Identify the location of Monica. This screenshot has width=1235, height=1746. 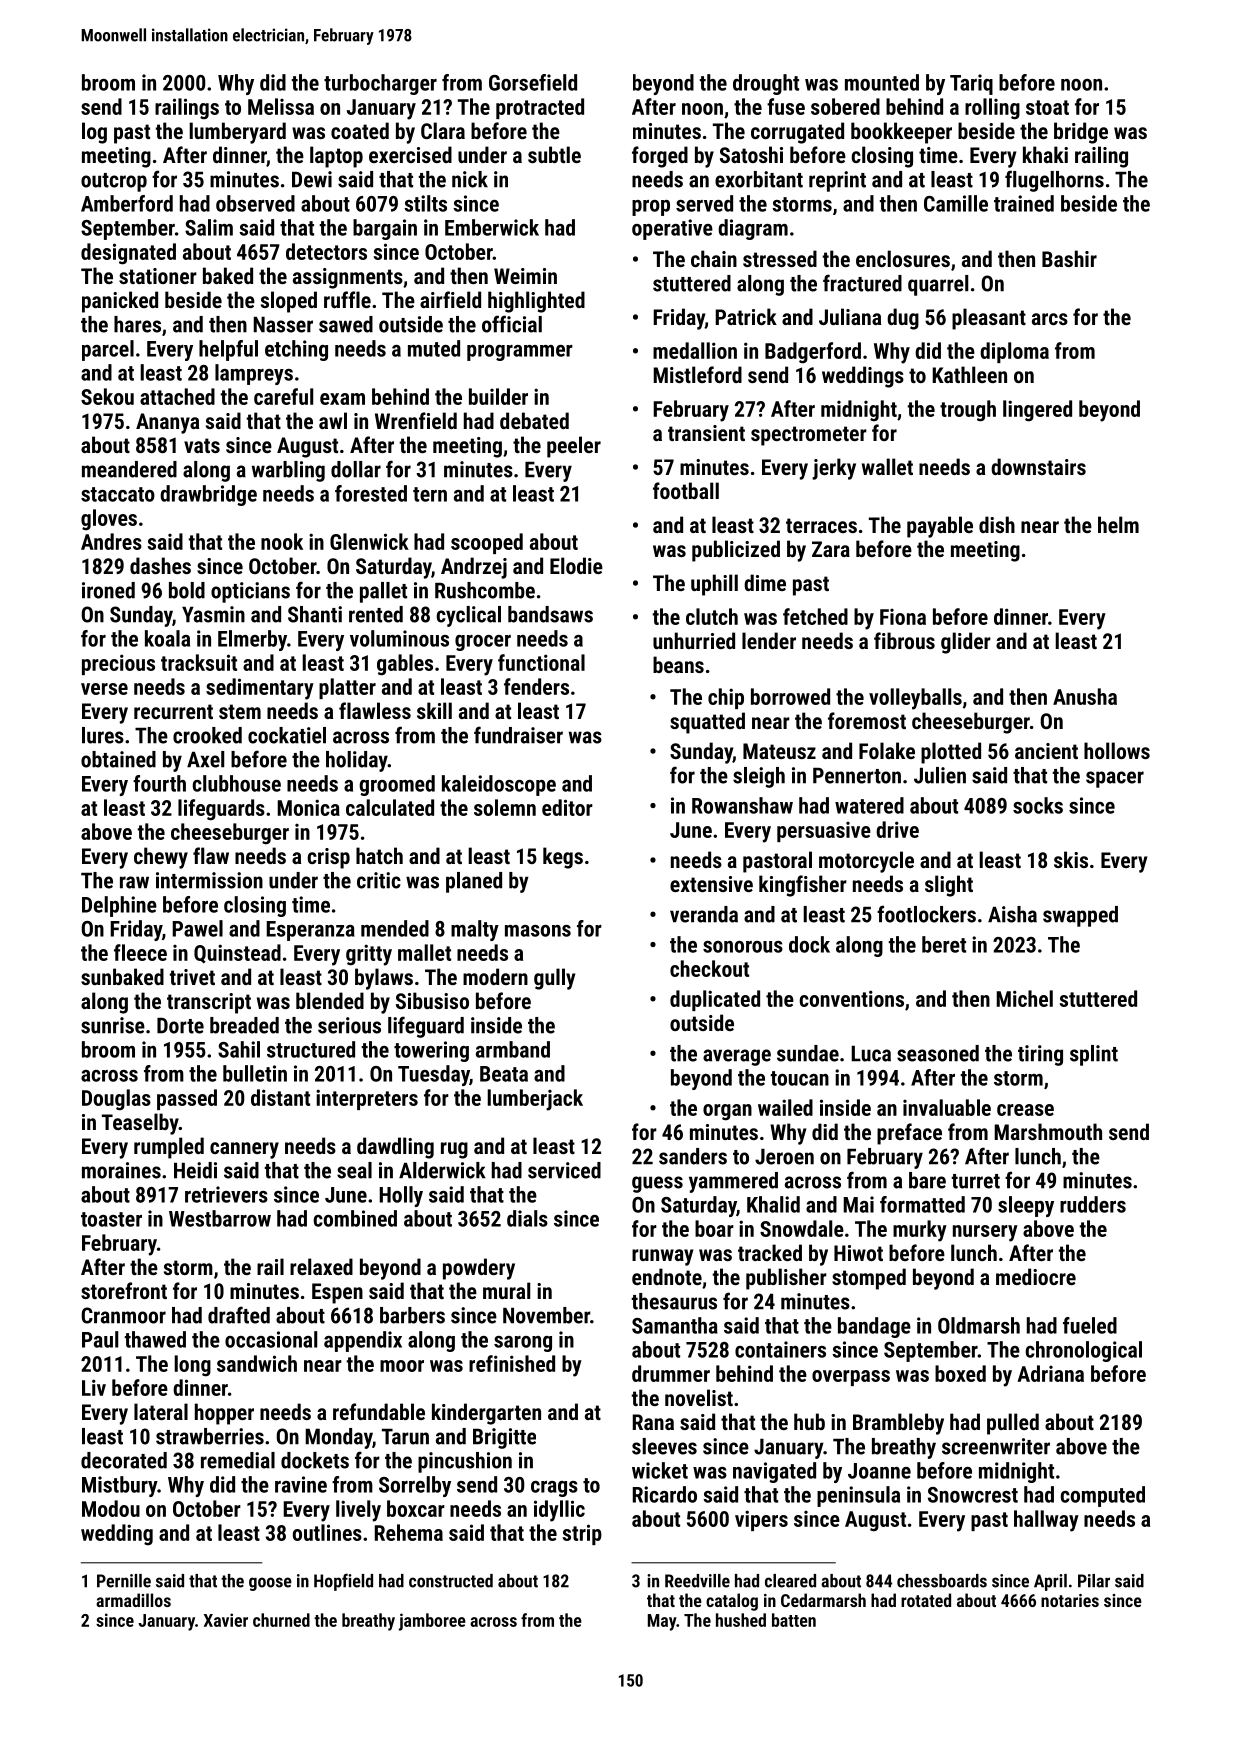
(308, 807).
